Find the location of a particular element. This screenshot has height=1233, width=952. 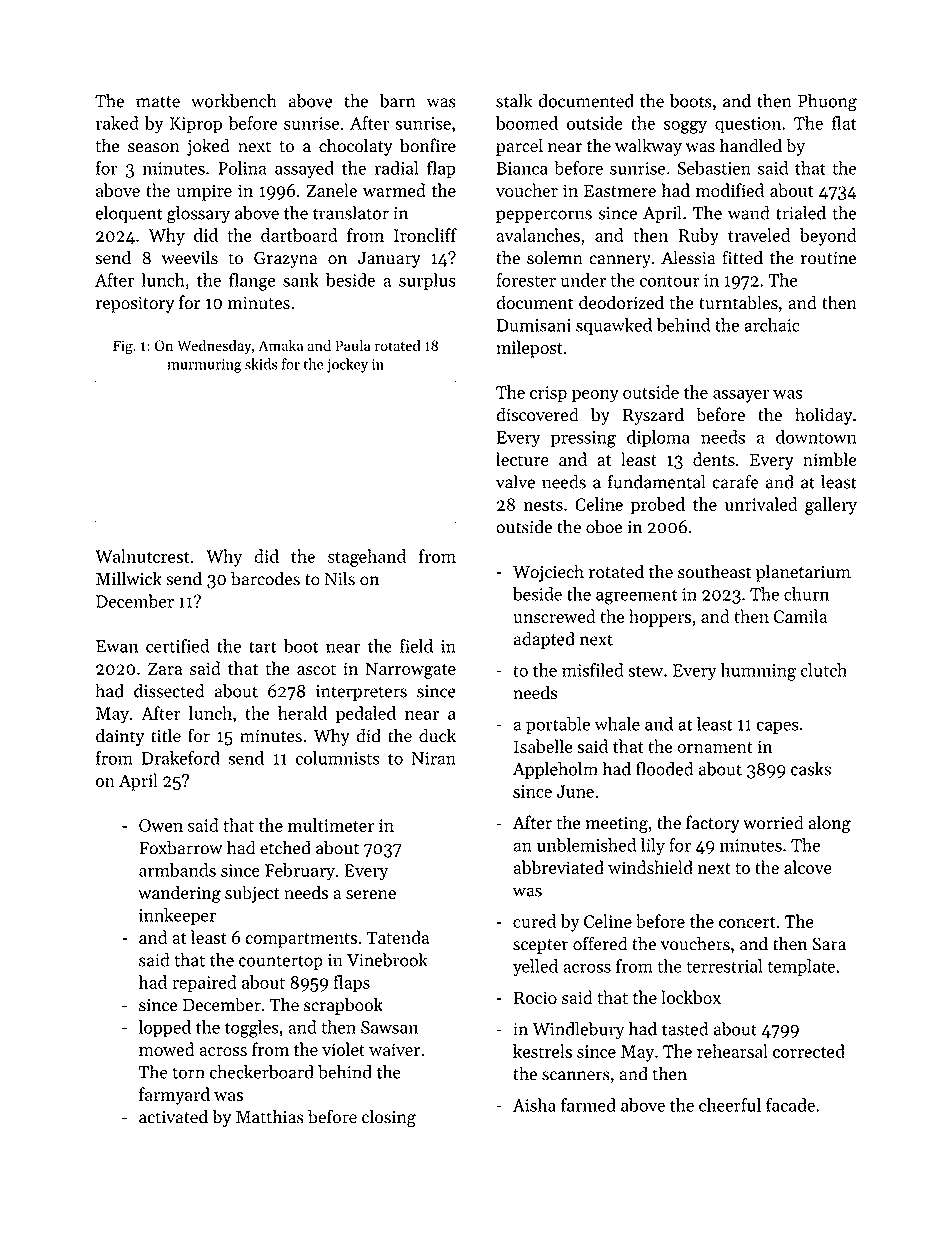

churn is located at coordinates (806, 594).
